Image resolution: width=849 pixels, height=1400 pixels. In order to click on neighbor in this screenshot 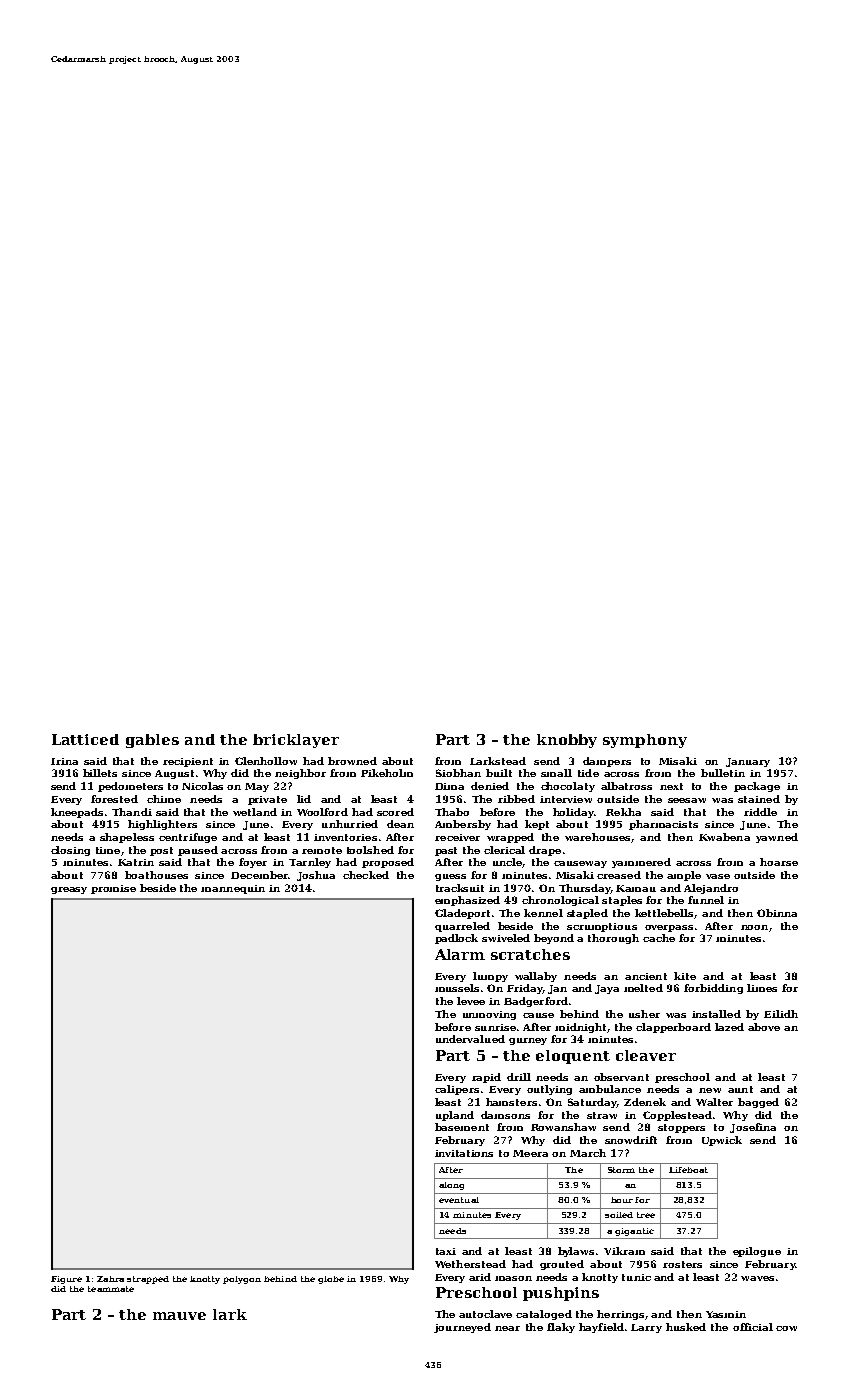, I will do `click(300, 774)`.
